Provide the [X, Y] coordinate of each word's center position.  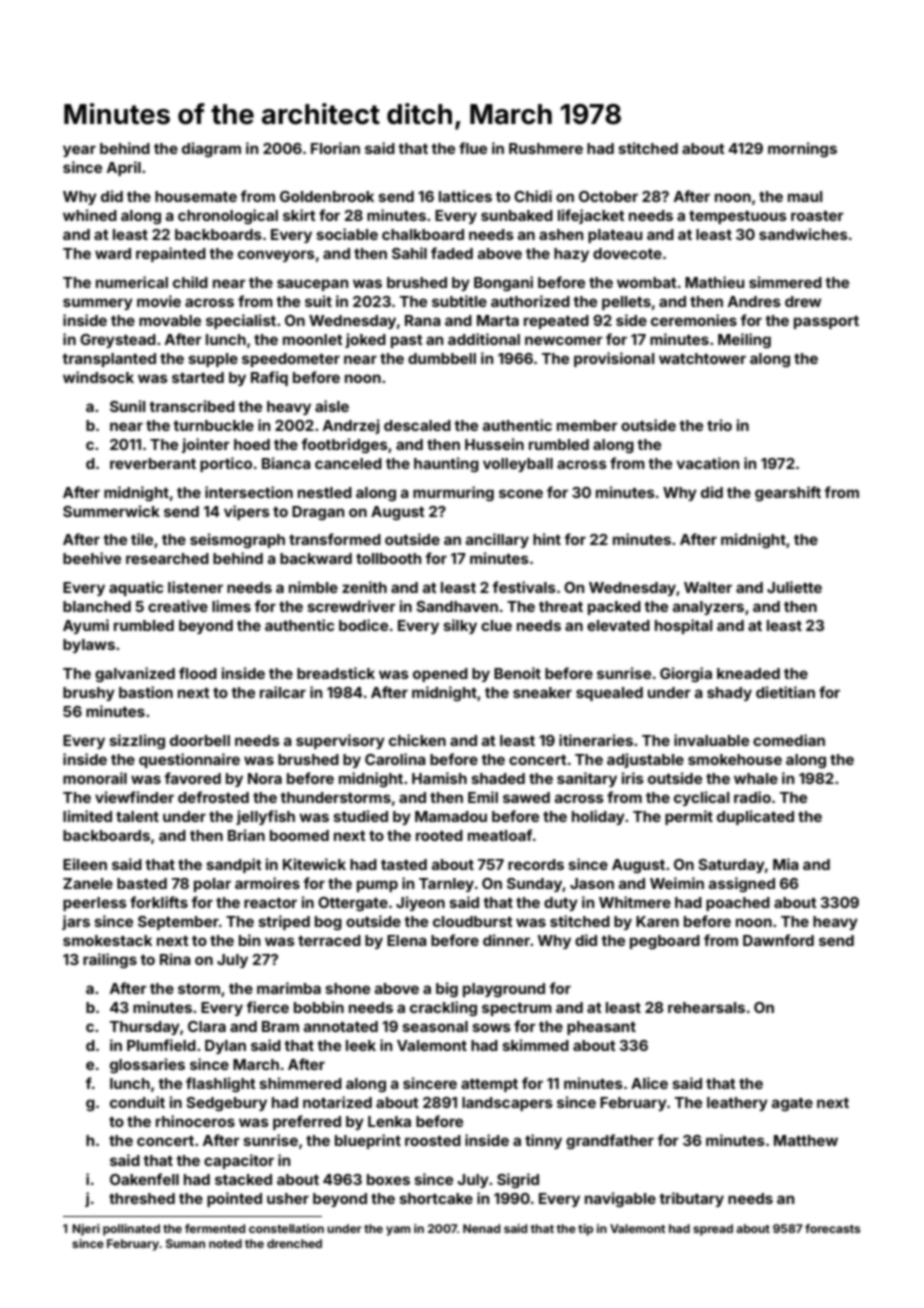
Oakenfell [144, 1179]
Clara [207, 1026]
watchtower [702, 358]
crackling [443, 1009]
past [407, 341]
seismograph [237, 541]
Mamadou [451, 816]
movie [159, 301]
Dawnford [778, 940]
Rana [423, 320]
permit [689, 817]
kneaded [748, 673]
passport [826, 322]
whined [90, 215]
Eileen [85, 864]
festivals [524, 587]
